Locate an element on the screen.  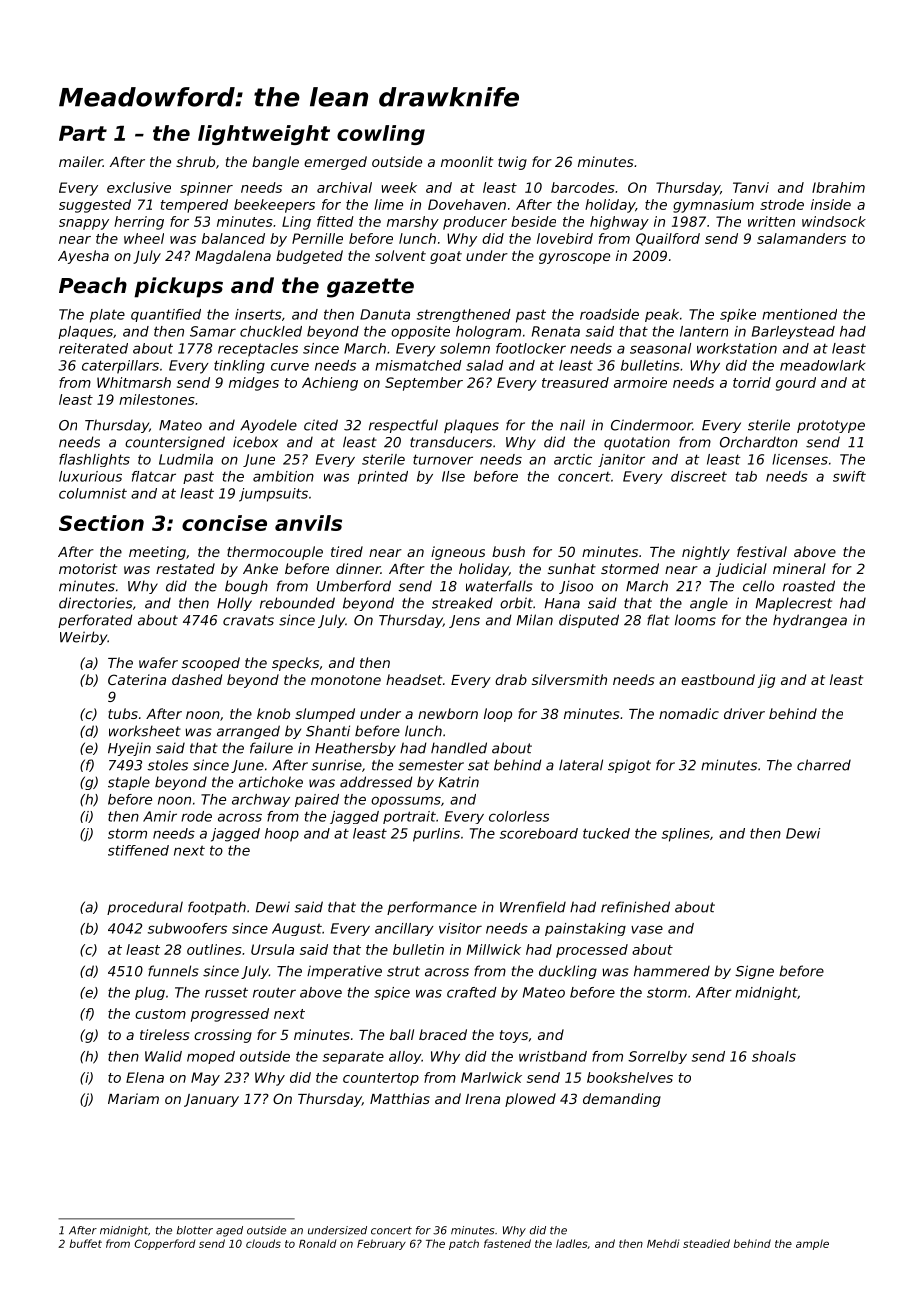
week is located at coordinates (399, 187).
